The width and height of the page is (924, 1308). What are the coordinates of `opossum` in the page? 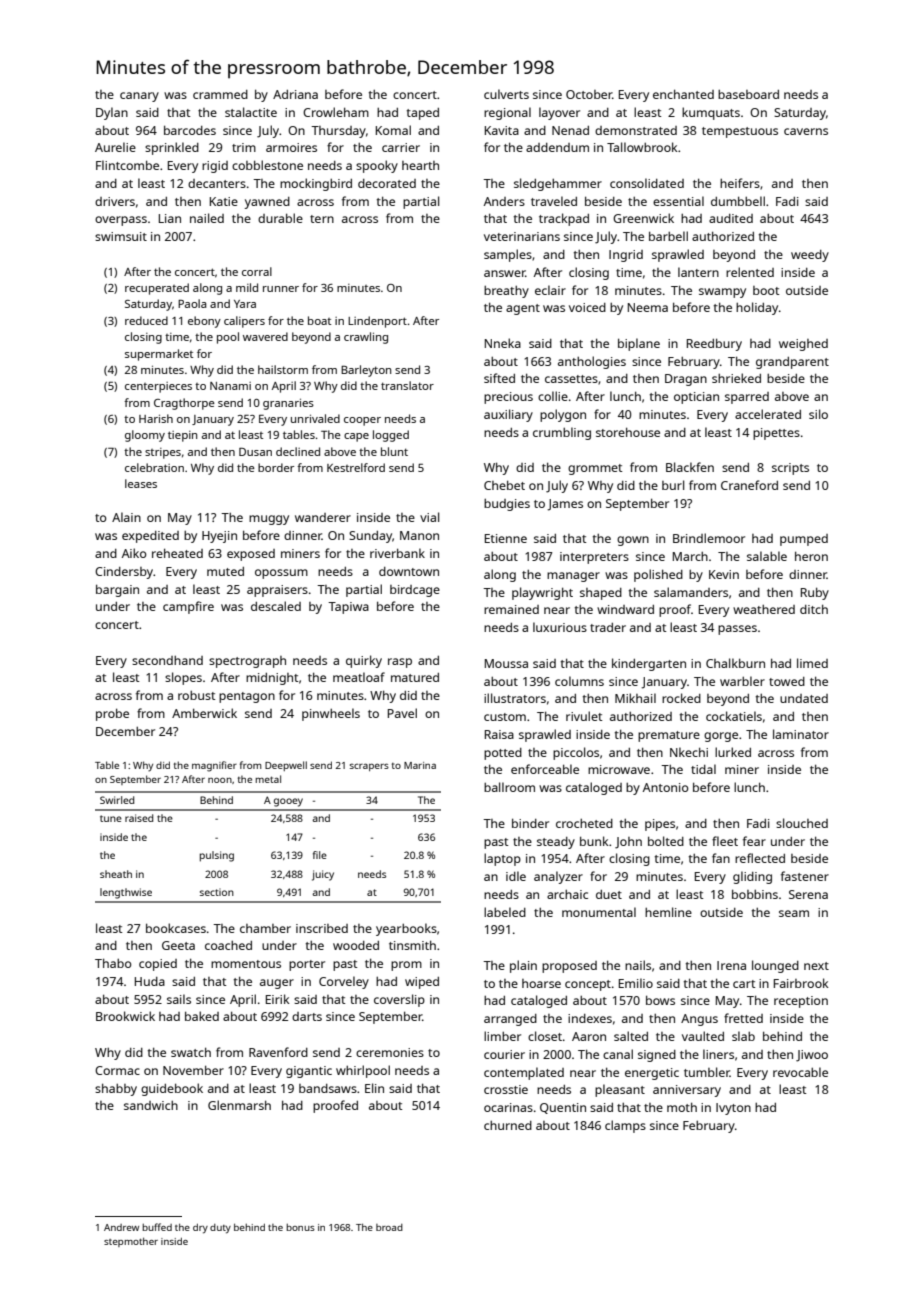 It's located at (281, 574).
